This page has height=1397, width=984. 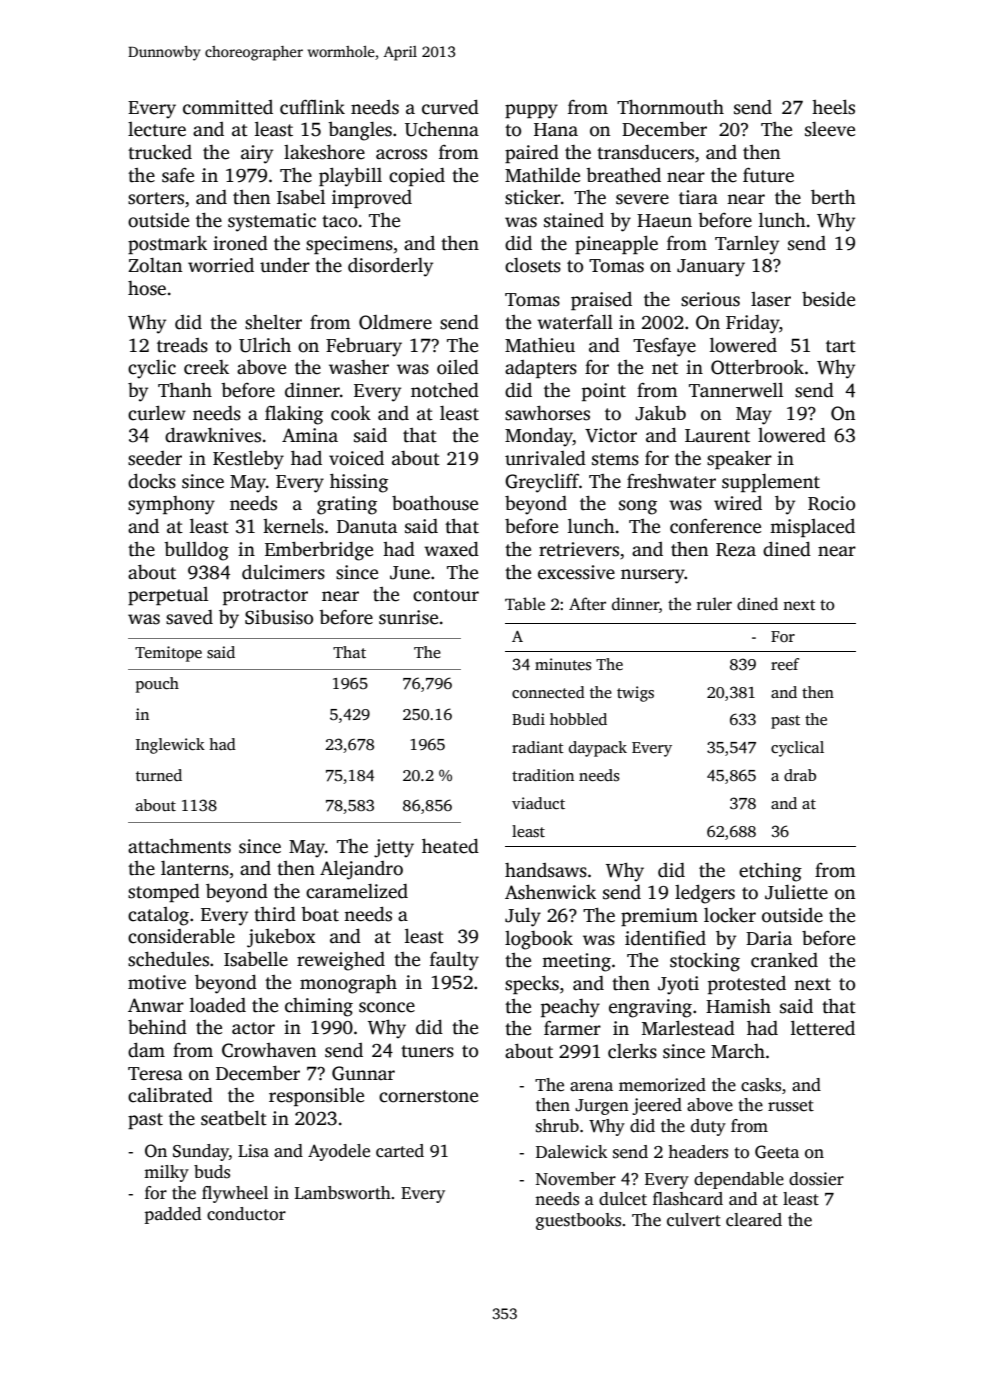 What do you see at coordinates (155, 265) in the page?
I see `Zoltan` at bounding box center [155, 265].
